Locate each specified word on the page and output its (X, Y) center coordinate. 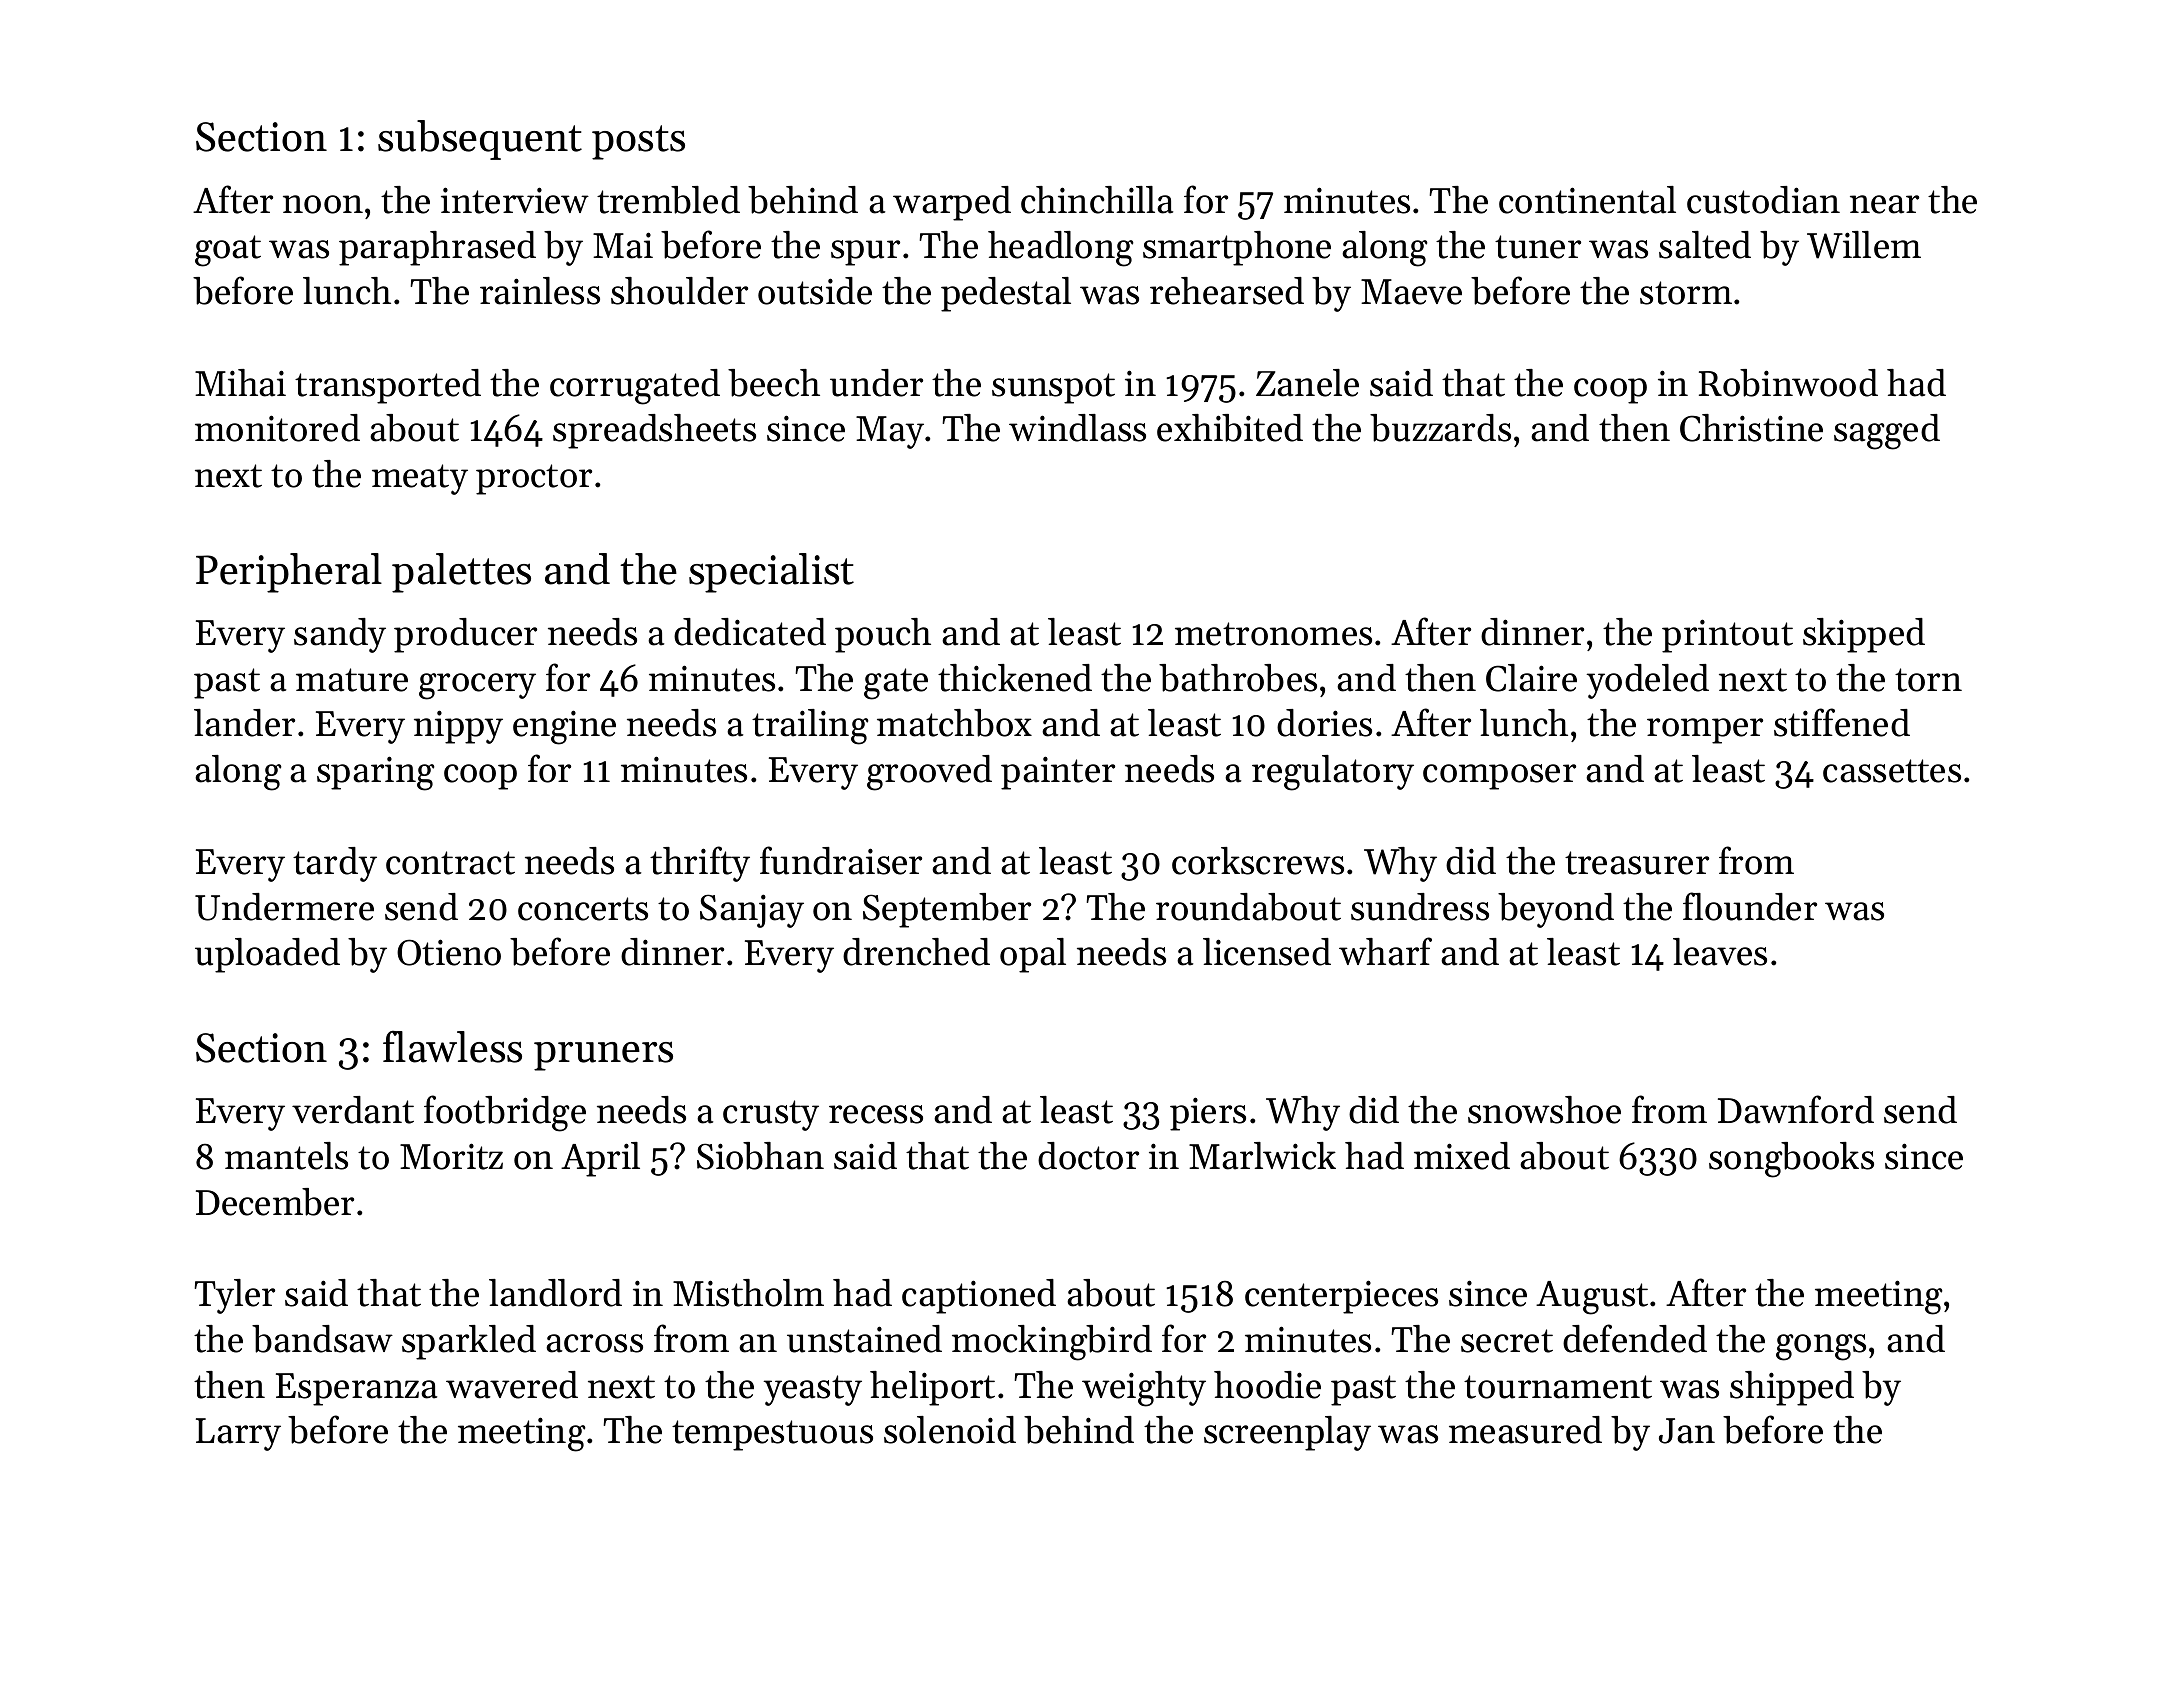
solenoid (950, 1430)
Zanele (1307, 383)
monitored (277, 428)
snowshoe (1544, 1110)
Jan (1687, 1431)
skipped (1864, 635)
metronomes (1273, 634)
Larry (238, 1434)
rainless (540, 291)
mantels (286, 1156)
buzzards (1440, 428)
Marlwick (1262, 1156)
